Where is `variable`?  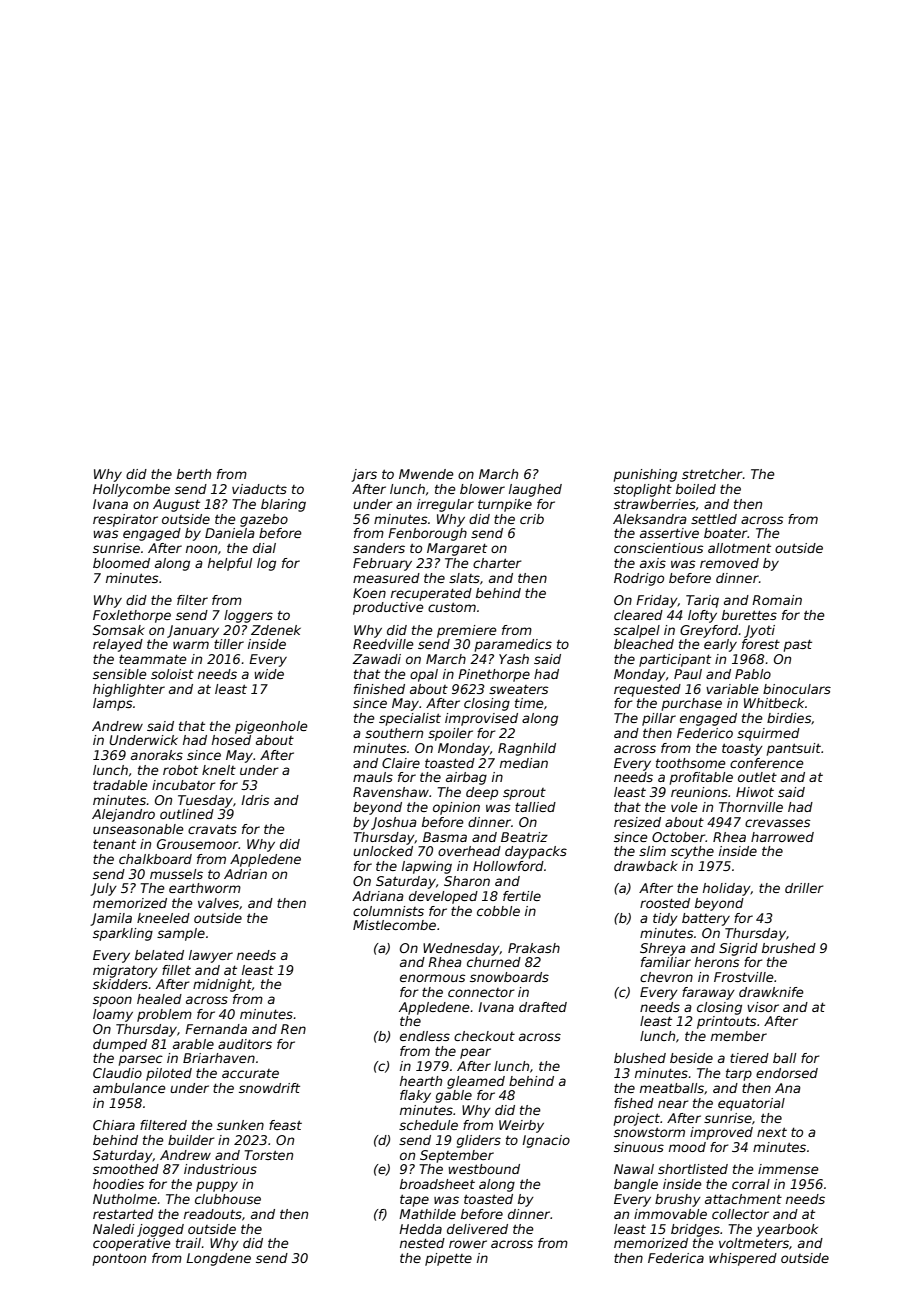 variable is located at coordinates (732, 689).
